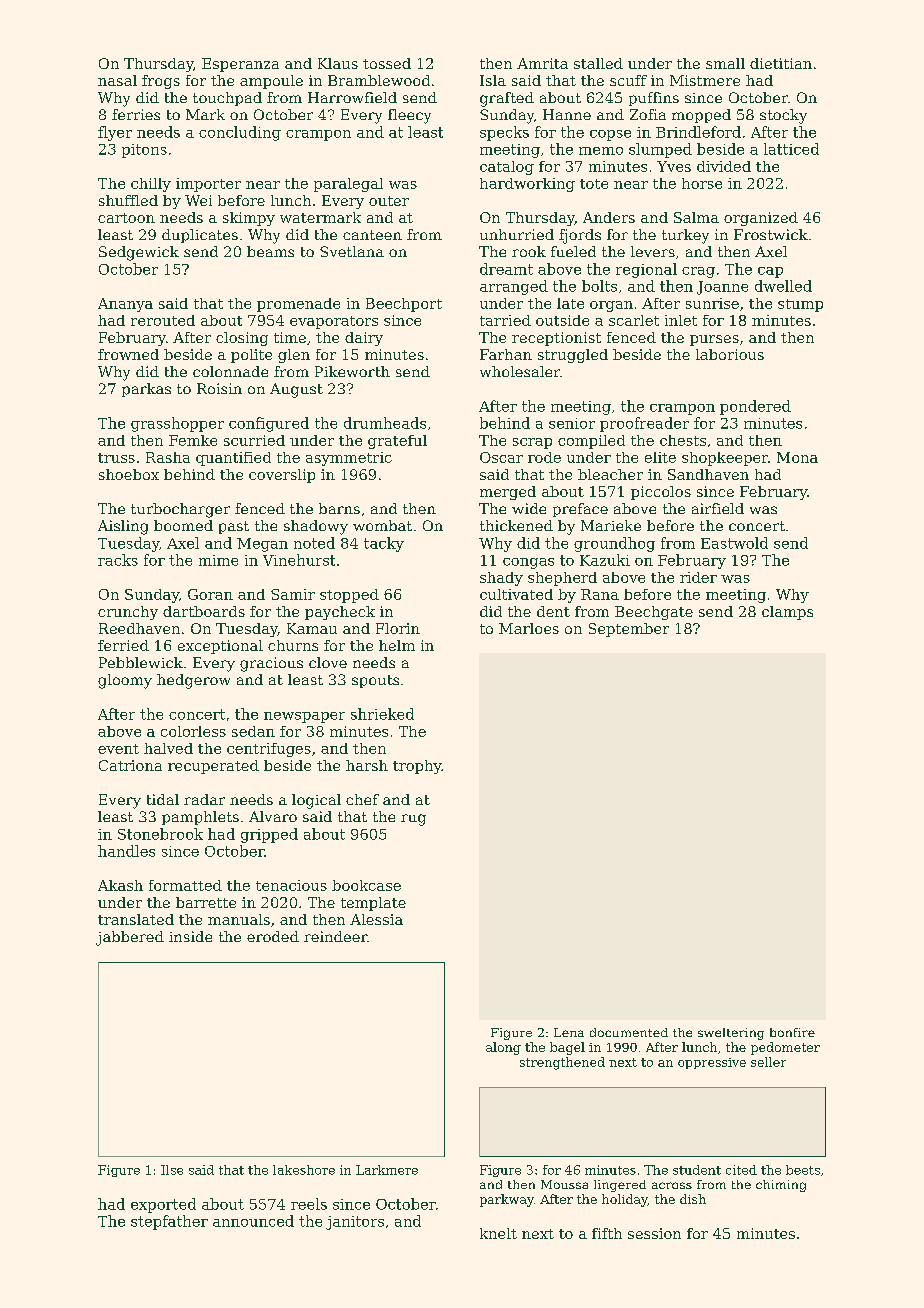 The image size is (924, 1308). Describe the element at coordinates (654, 1233) in the document. I see `session` at that location.
